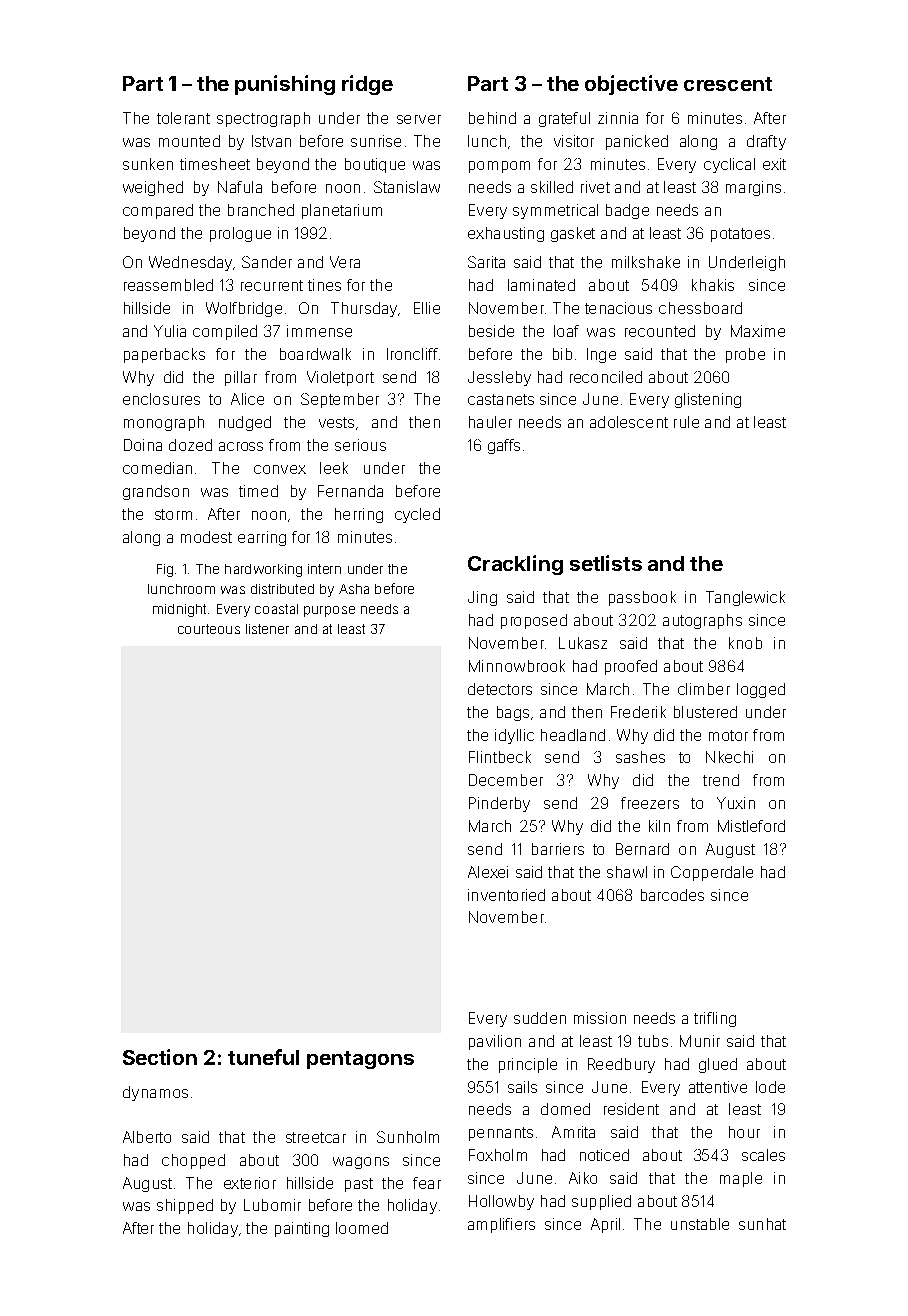  What do you see at coordinates (209, 629) in the page?
I see `courteous` at bounding box center [209, 629].
